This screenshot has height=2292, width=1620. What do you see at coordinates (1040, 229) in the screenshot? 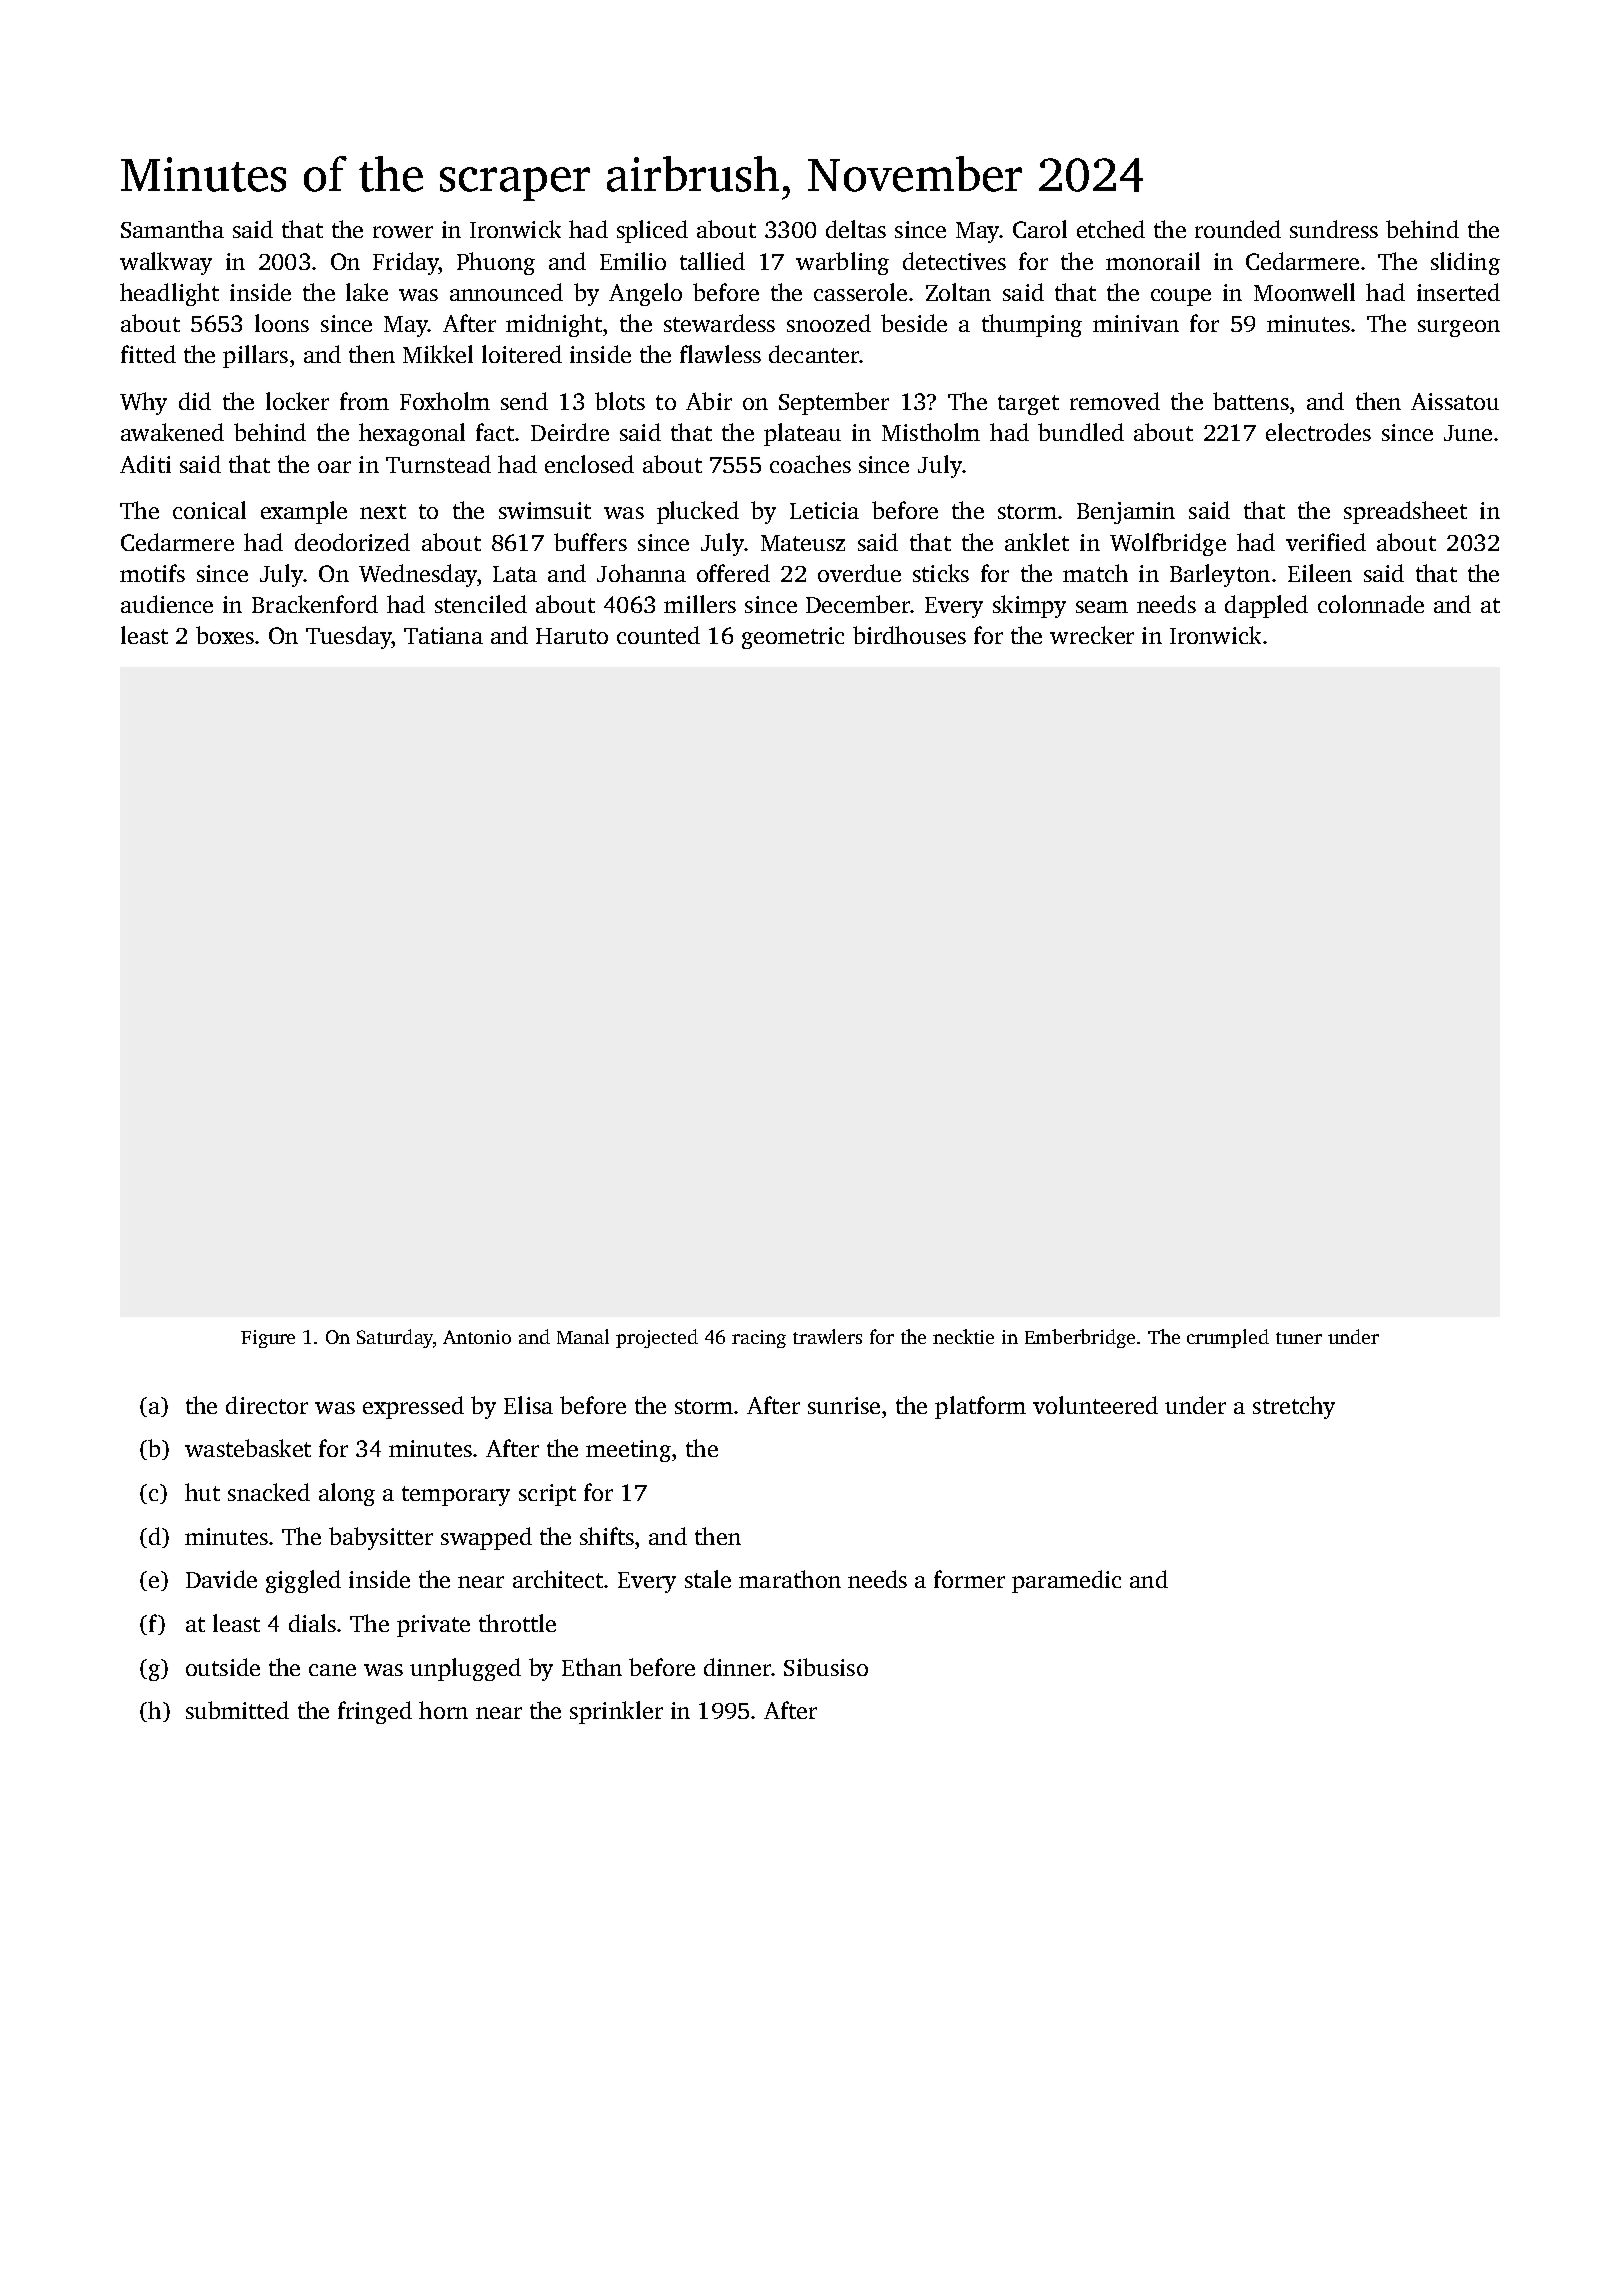
I see `Carol` at bounding box center [1040, 229].
